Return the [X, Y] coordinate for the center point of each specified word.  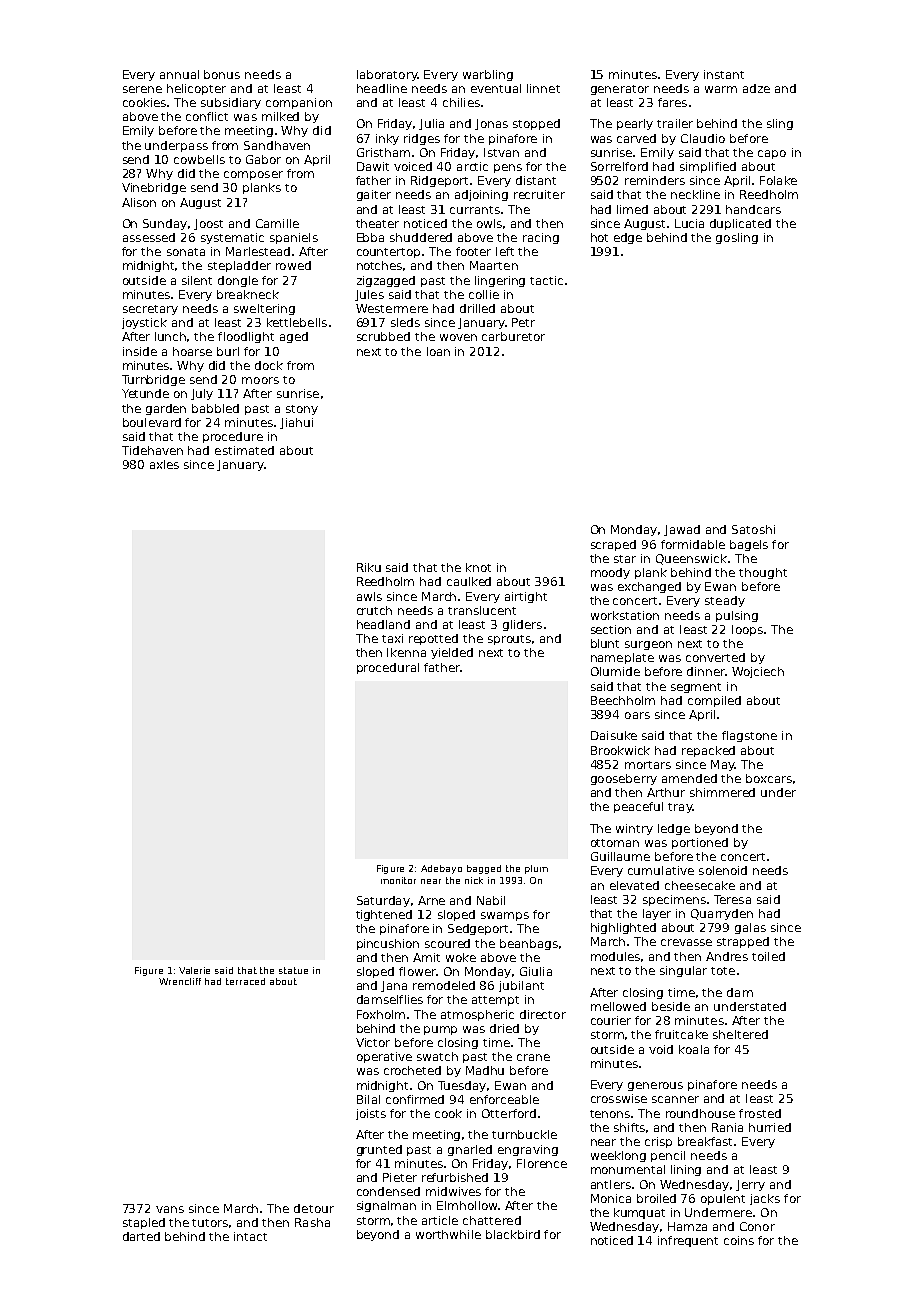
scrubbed [383, 336]
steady [725, 601]
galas [750, 928]
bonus [222, 74]
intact [250, 1236]
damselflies [390, 999]
